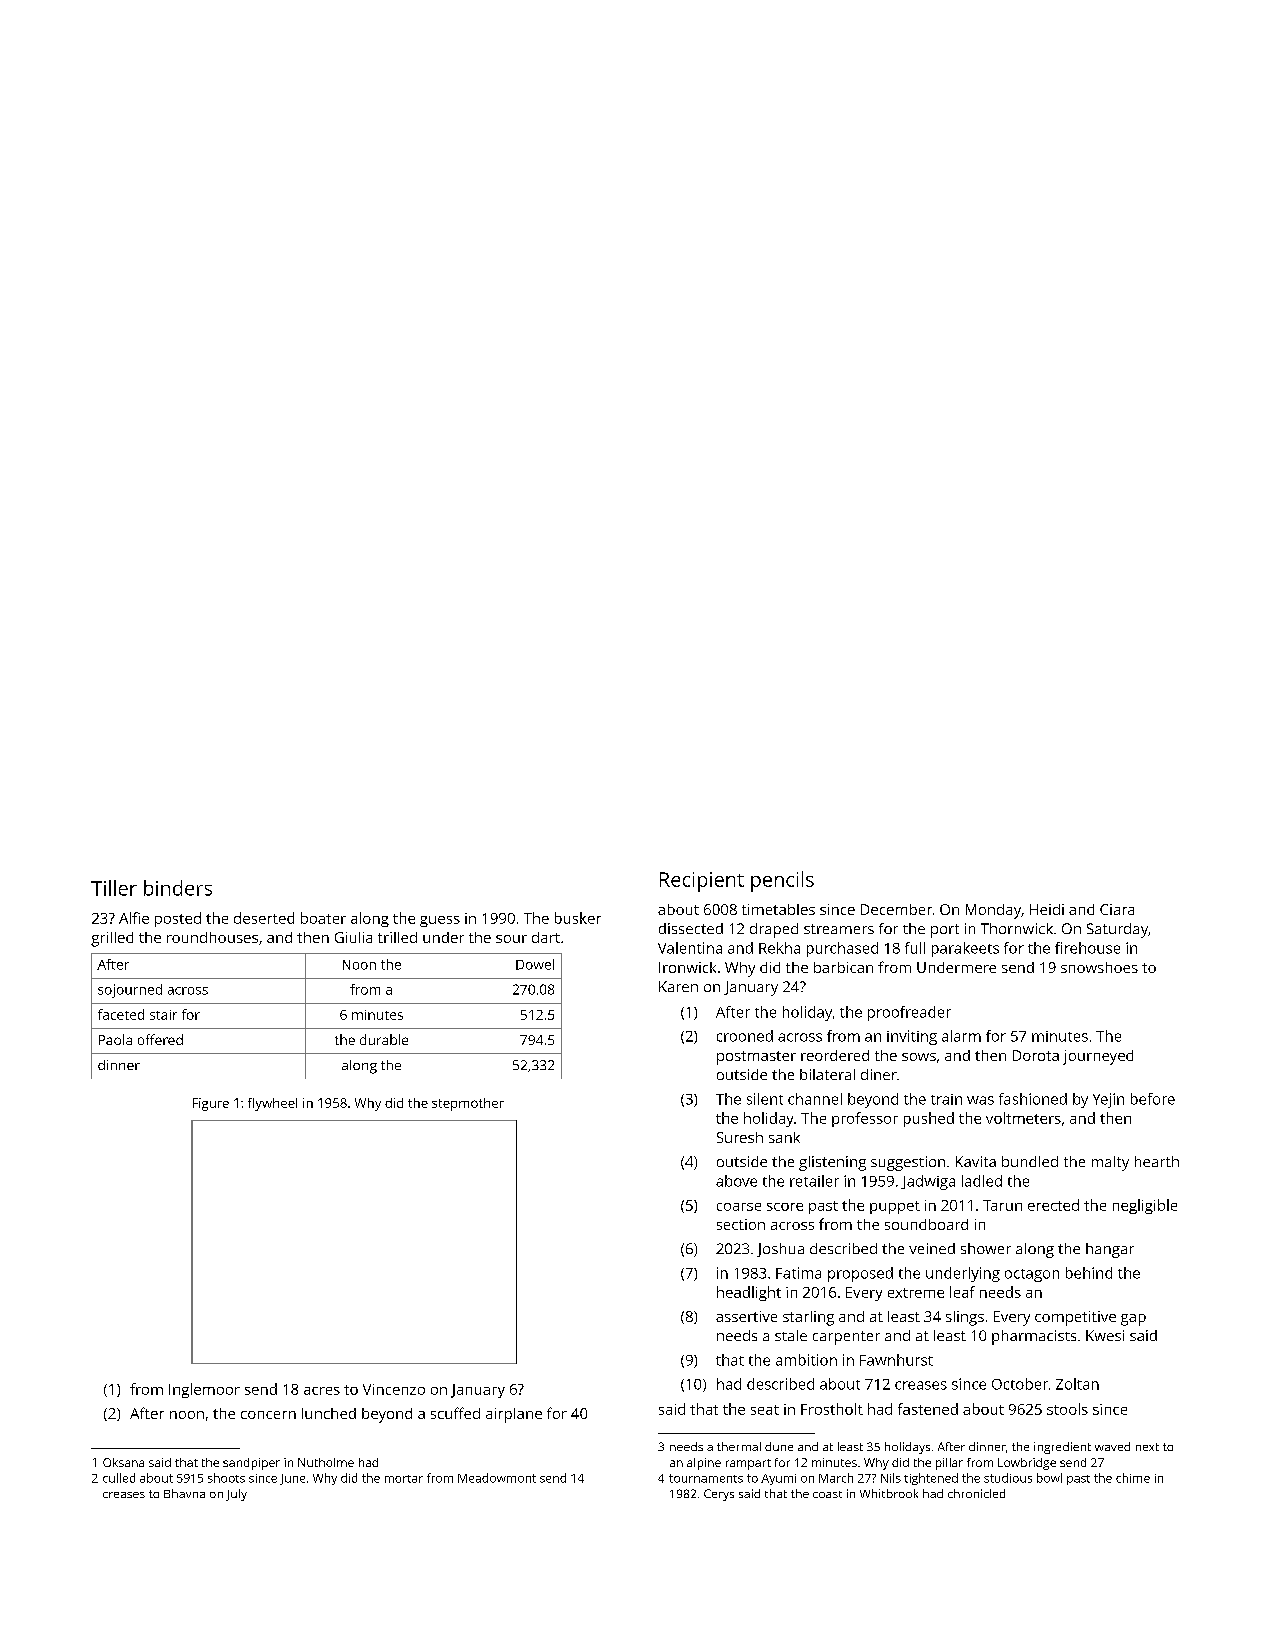  What do you see at coordinates (961, 1036) in the page?
I see `alarm` at bounding box center [961, 1036].
